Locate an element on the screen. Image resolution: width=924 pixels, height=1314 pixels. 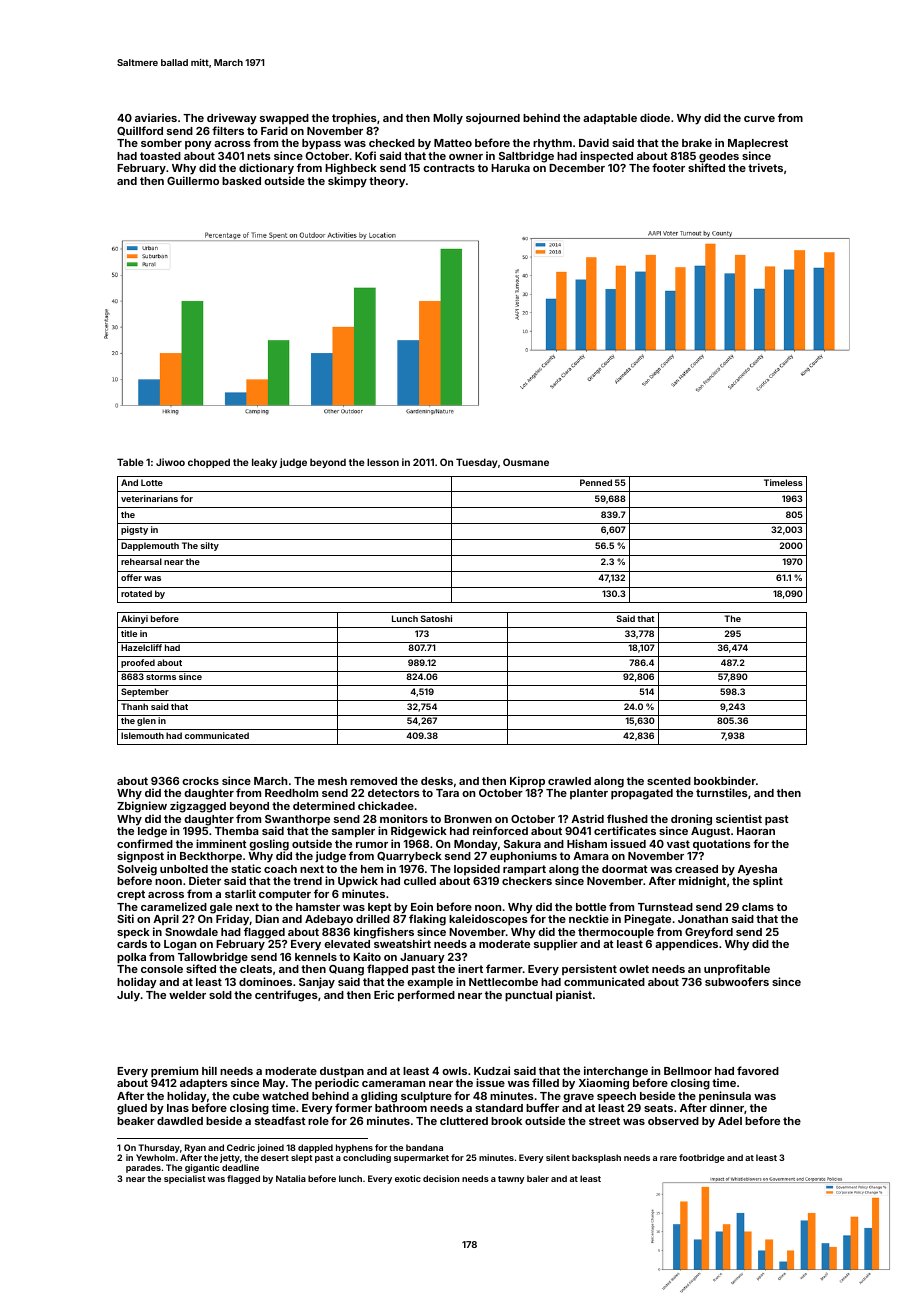
Ousmane is located at coordinates (526, 462).
